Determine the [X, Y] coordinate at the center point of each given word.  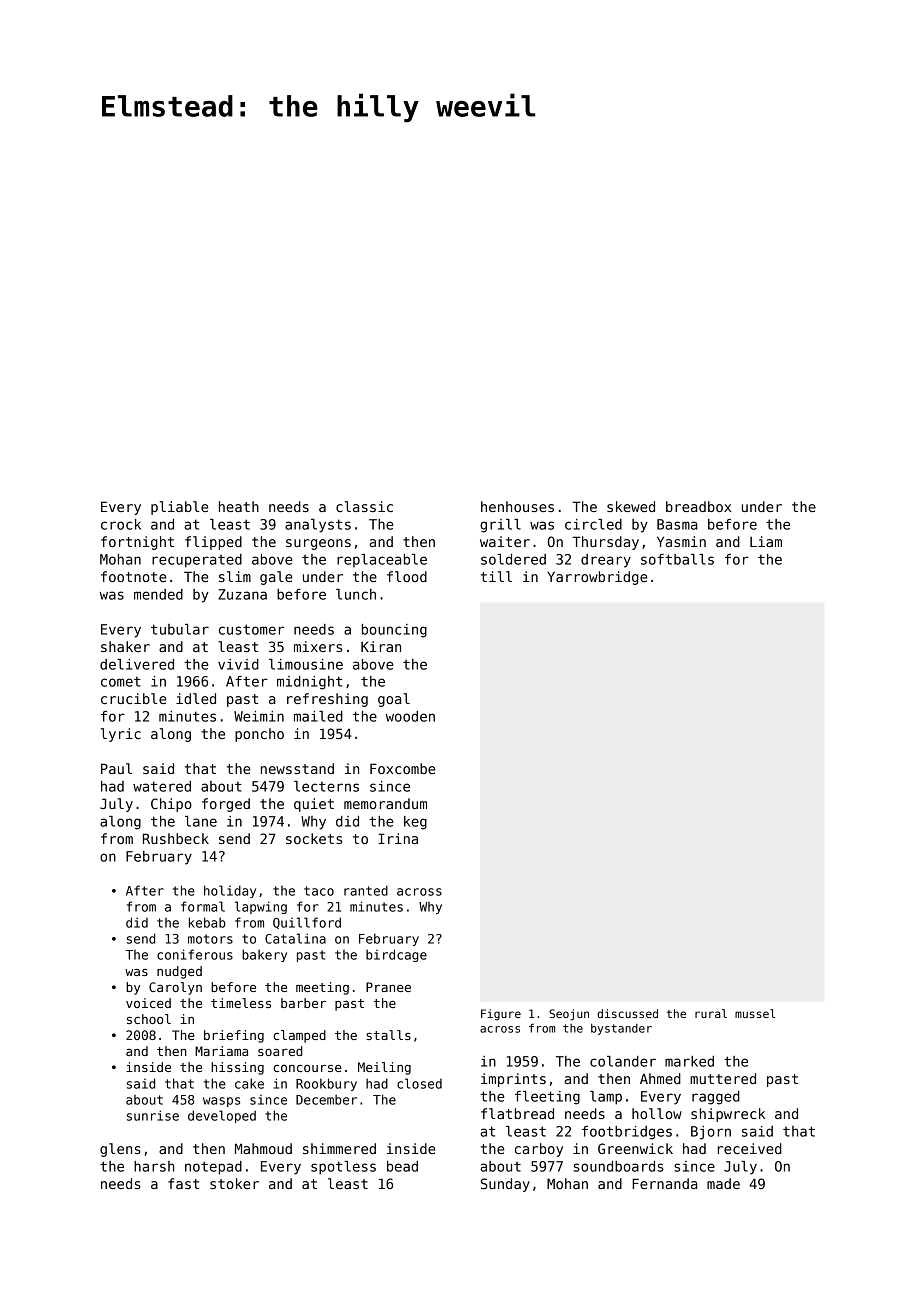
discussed [627, 1013]
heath [239, 506]
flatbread [517, 1113]
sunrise [153, 1115]
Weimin [259, 716]
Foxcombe [403, 768]
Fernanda [664, 1183]
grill [500, 526]
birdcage [396, 955]
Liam [766, 541]
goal [394, 700]
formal [203, 906]
